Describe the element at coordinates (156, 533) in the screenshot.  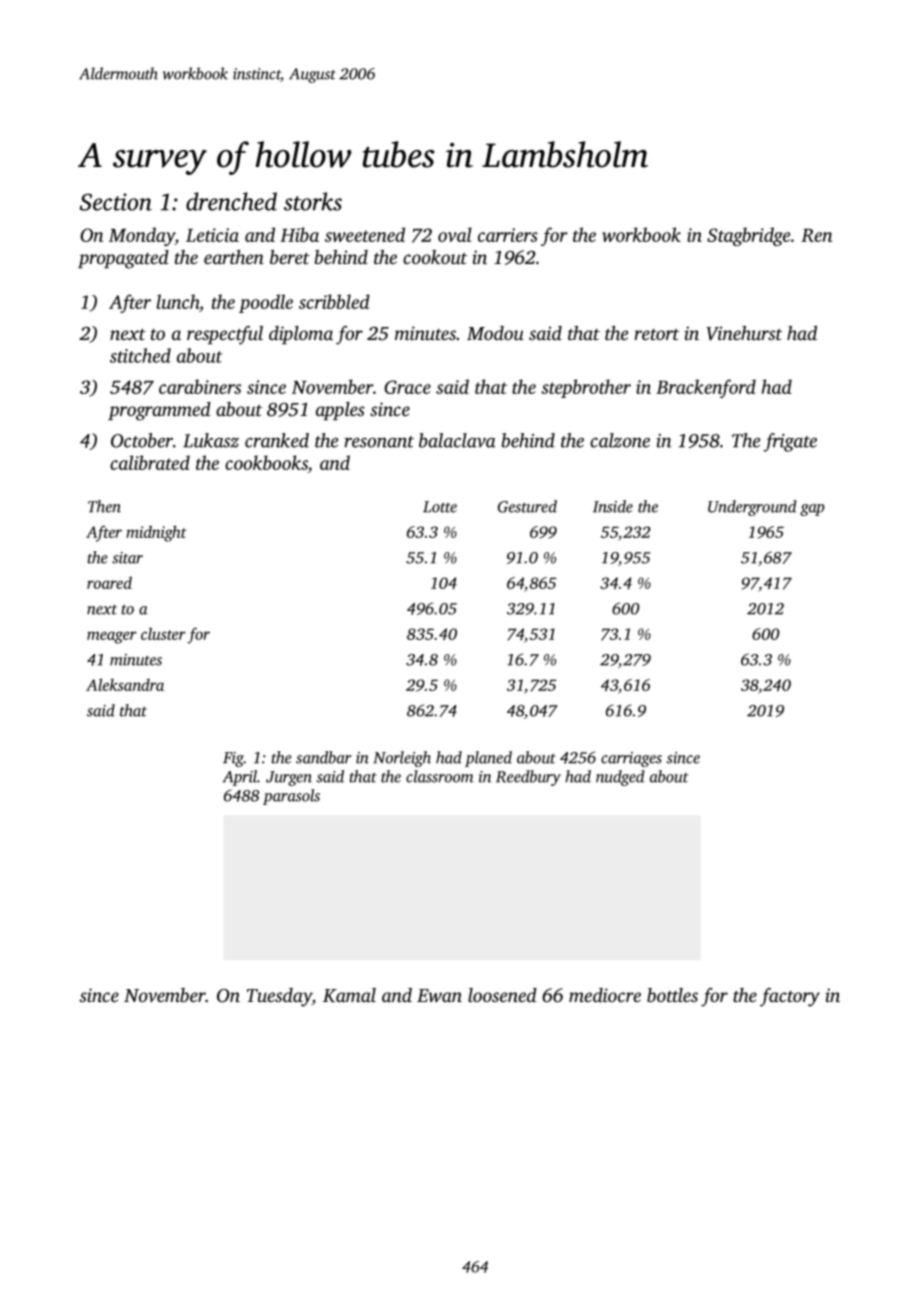
I see `midnight` at that location.
